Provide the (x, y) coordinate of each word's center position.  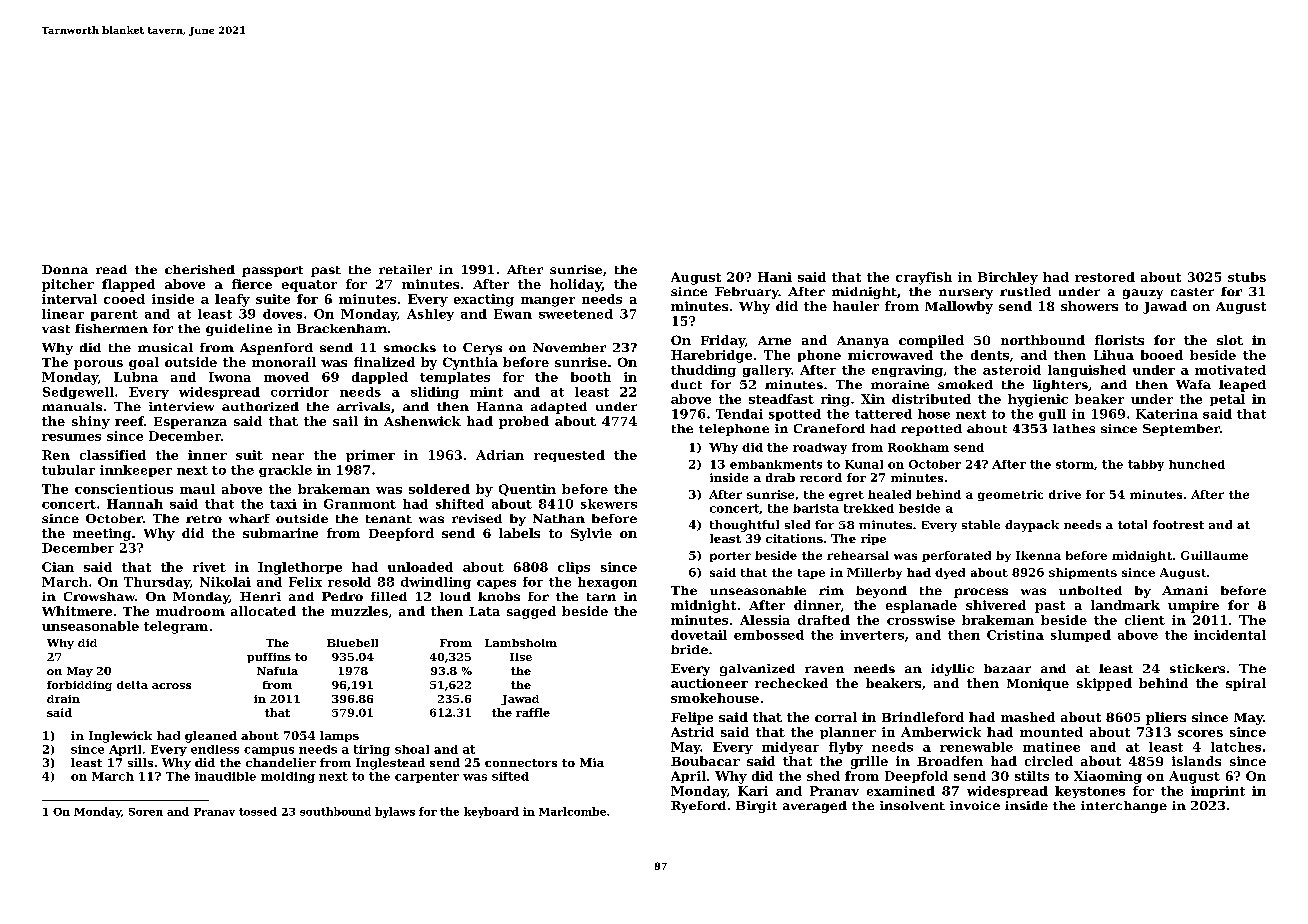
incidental (1230, 635)
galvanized (757, 670)
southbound (335, 811)
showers (1089, 306)
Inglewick (120, 737)
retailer (405, 269)
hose (934, 414)
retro (204, 519)
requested (569, 456)
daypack (1032, 526)
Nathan (559, 518)
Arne (774, 340)
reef (129, 421)
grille (869, 762)
